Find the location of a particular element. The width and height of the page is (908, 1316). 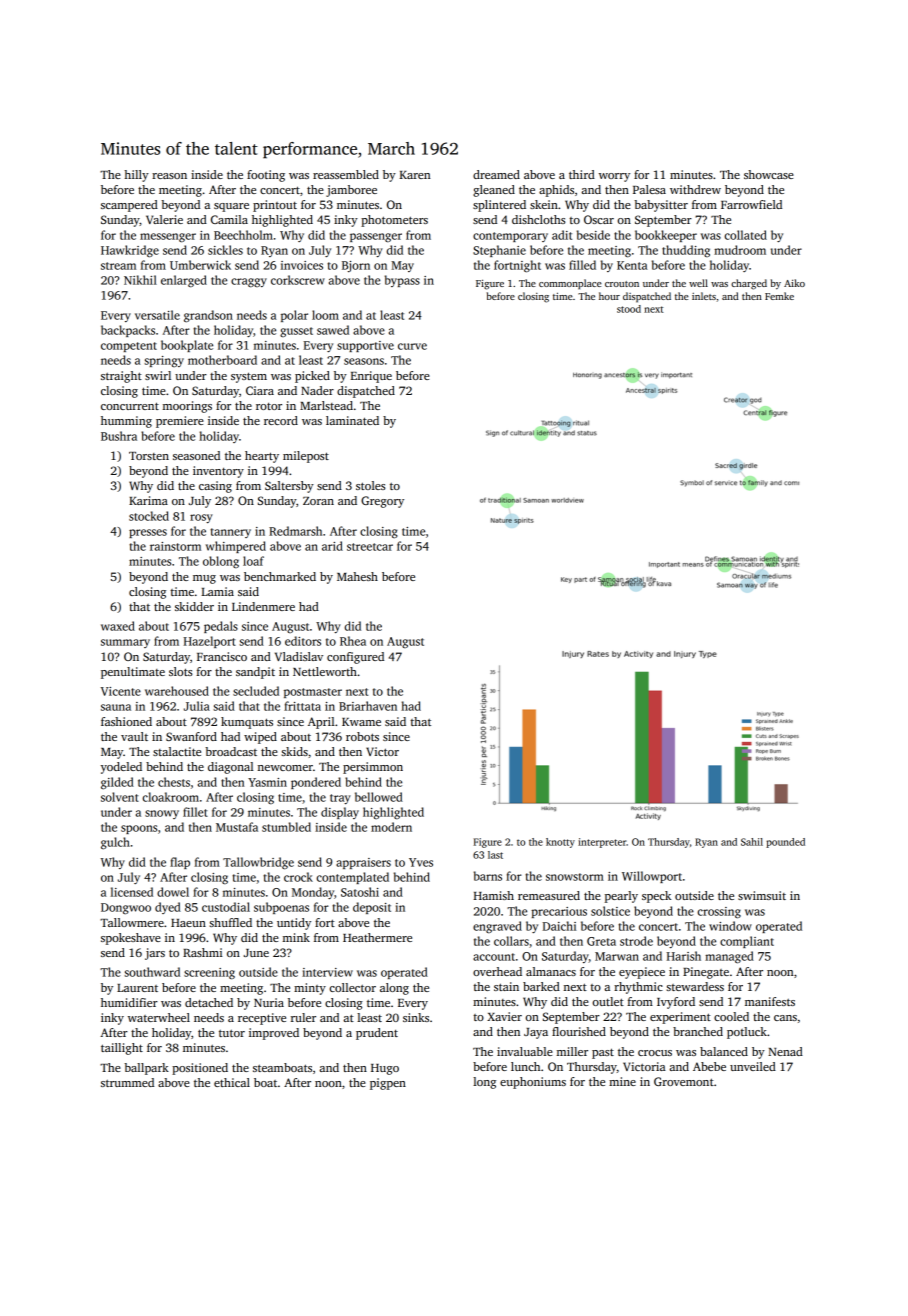

Briarhaven is located at coordinates (368, 706).
